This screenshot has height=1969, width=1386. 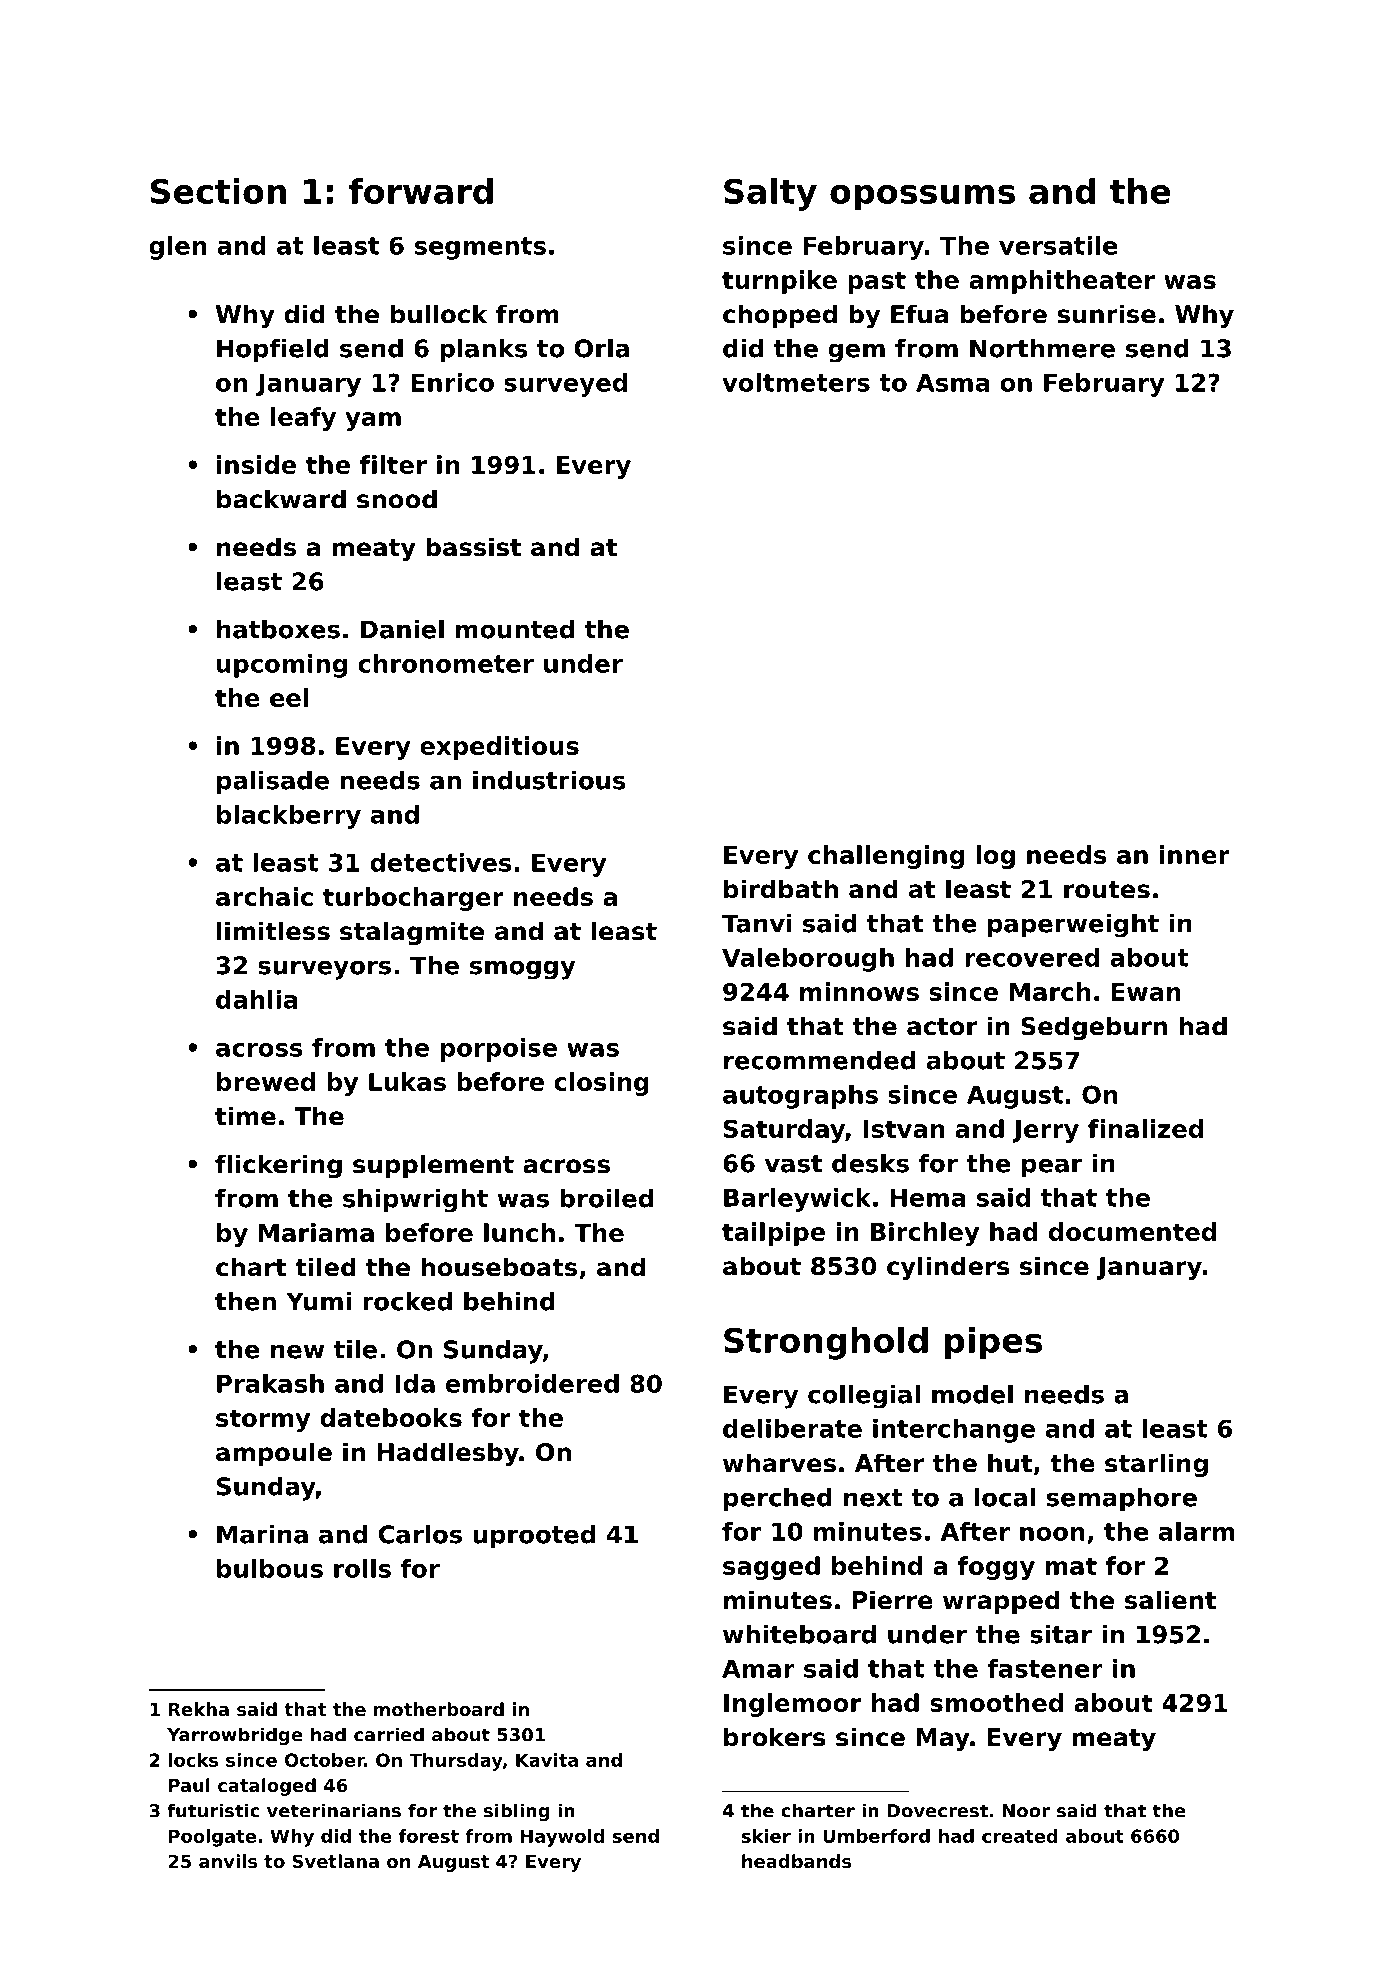 What do you see at coordinates (1062, 282) in the screenshot?
I see `amphitheater` at bounding box center [1062, 282].
